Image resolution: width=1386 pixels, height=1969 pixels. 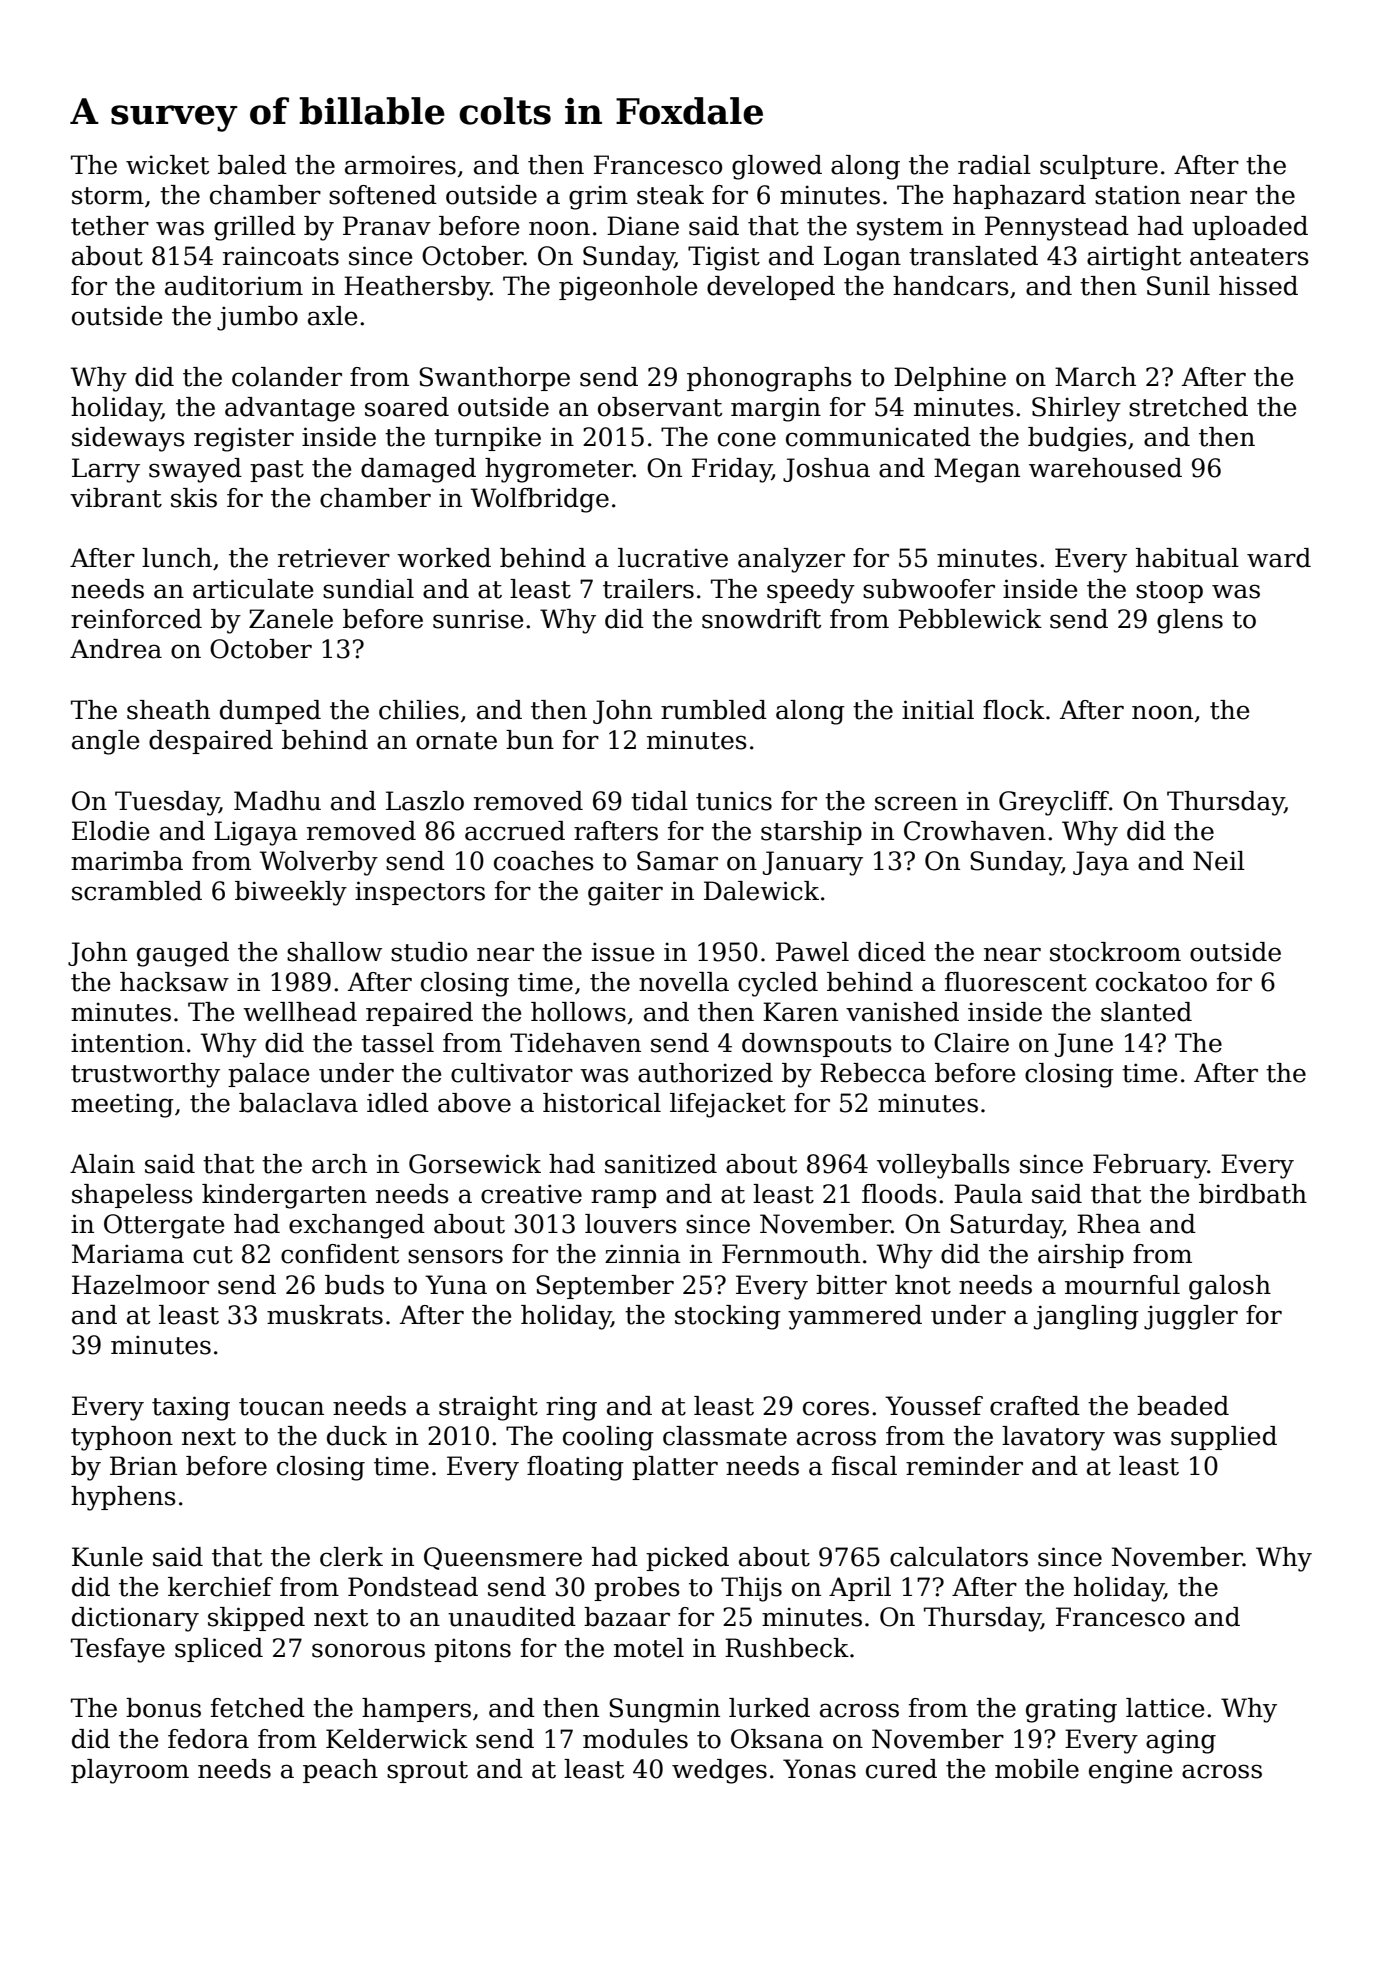 What do you see at coordinates (1101, 863) in the document?
I see `Jaya` at bounding box center [1101, 863].
